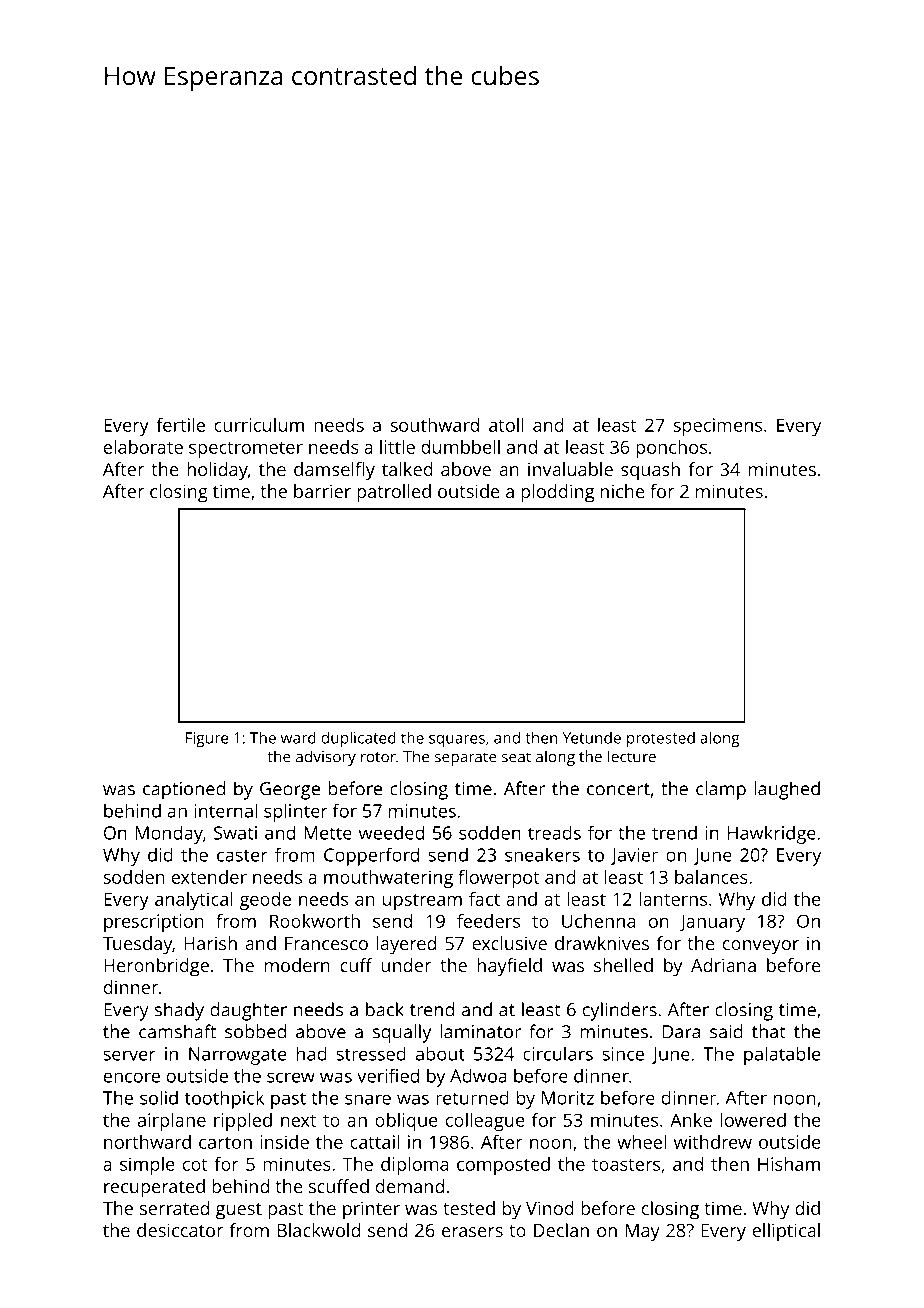  What do you see at coordinates (143, 447) in the document?
I see `elaborate` at bounding box center [143, 447].
